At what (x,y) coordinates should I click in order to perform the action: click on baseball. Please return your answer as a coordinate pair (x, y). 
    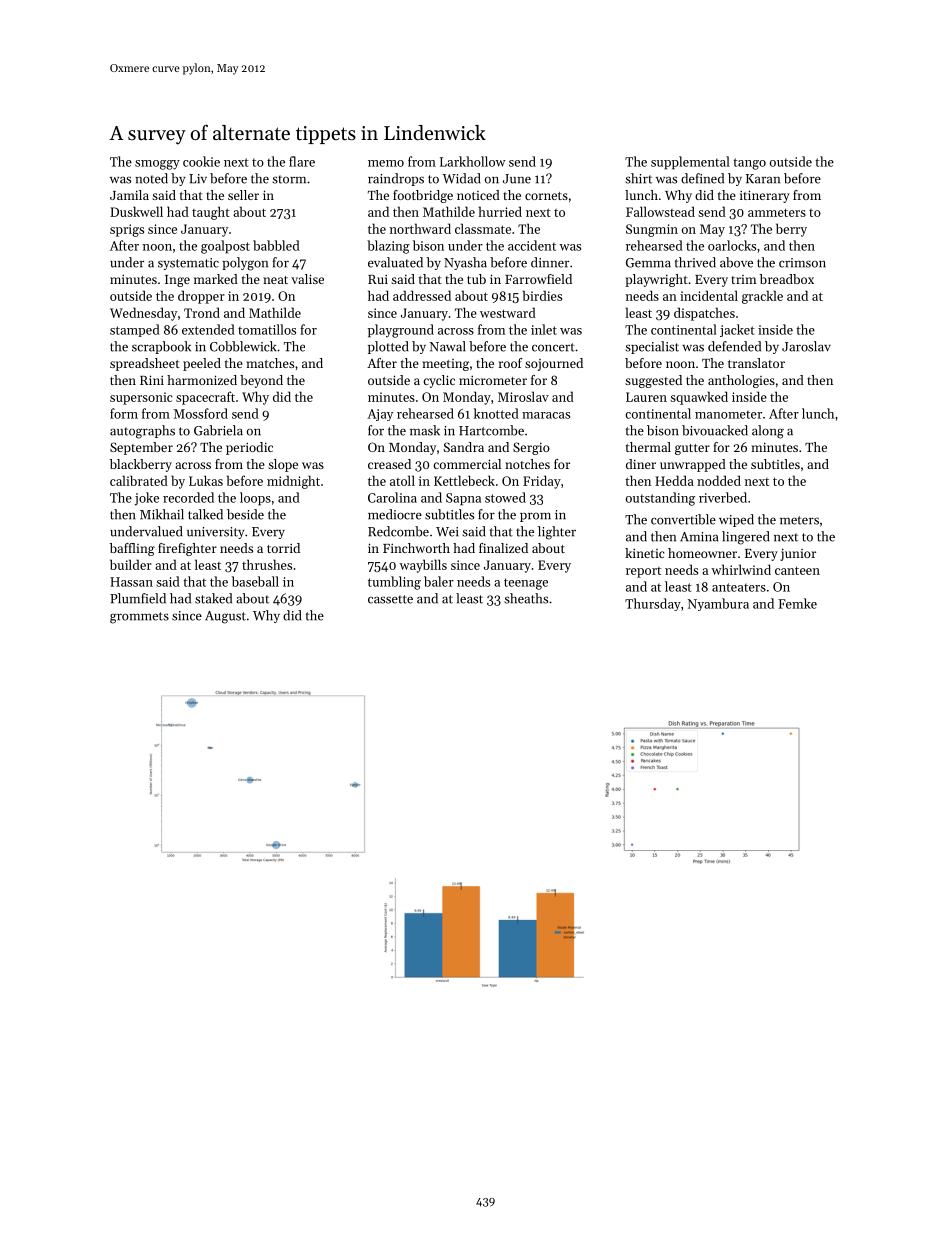
    Looking at the image, I should click on (255, 581).
